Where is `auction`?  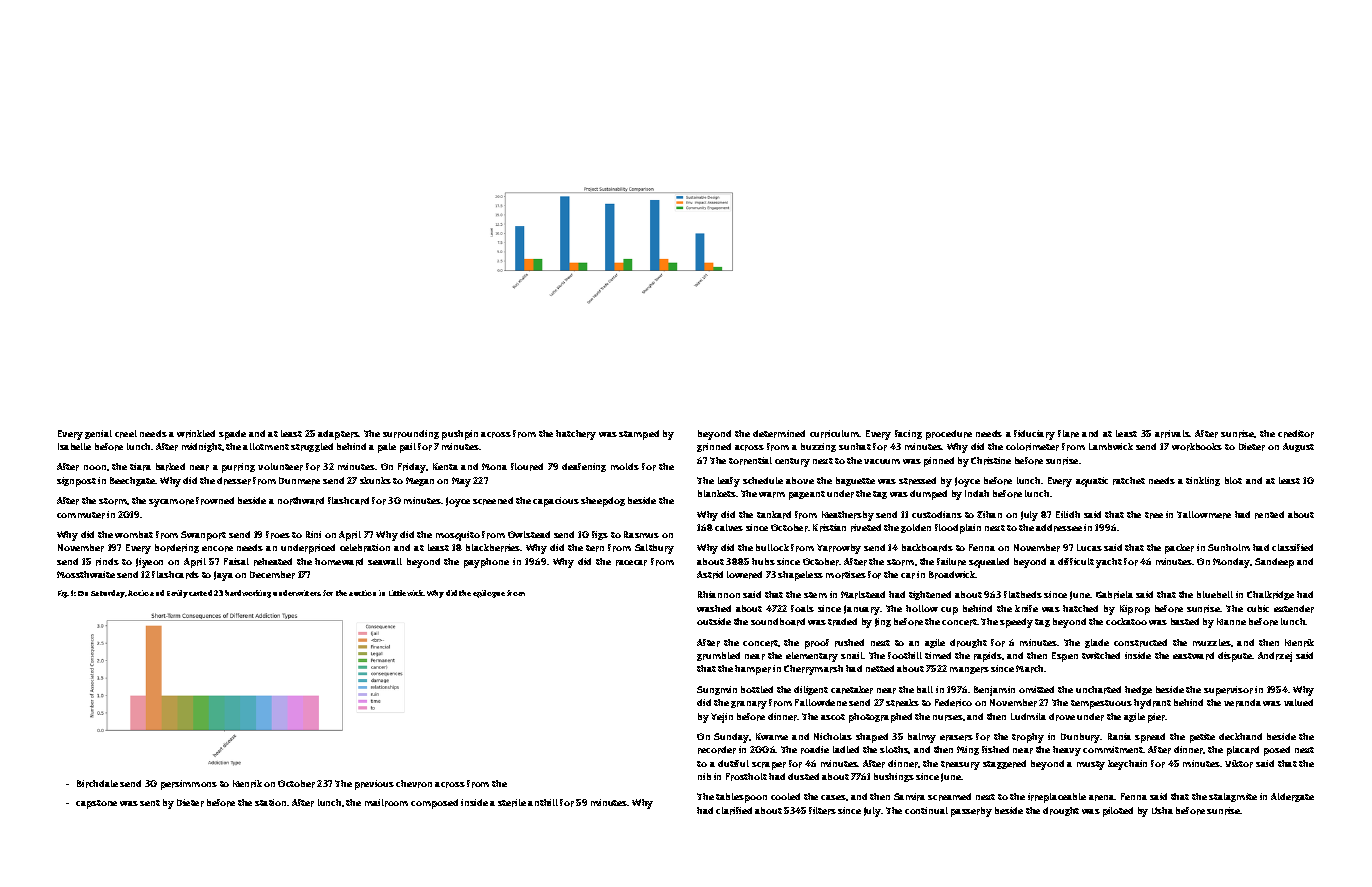
auction is located at coordinates (362, 593).
